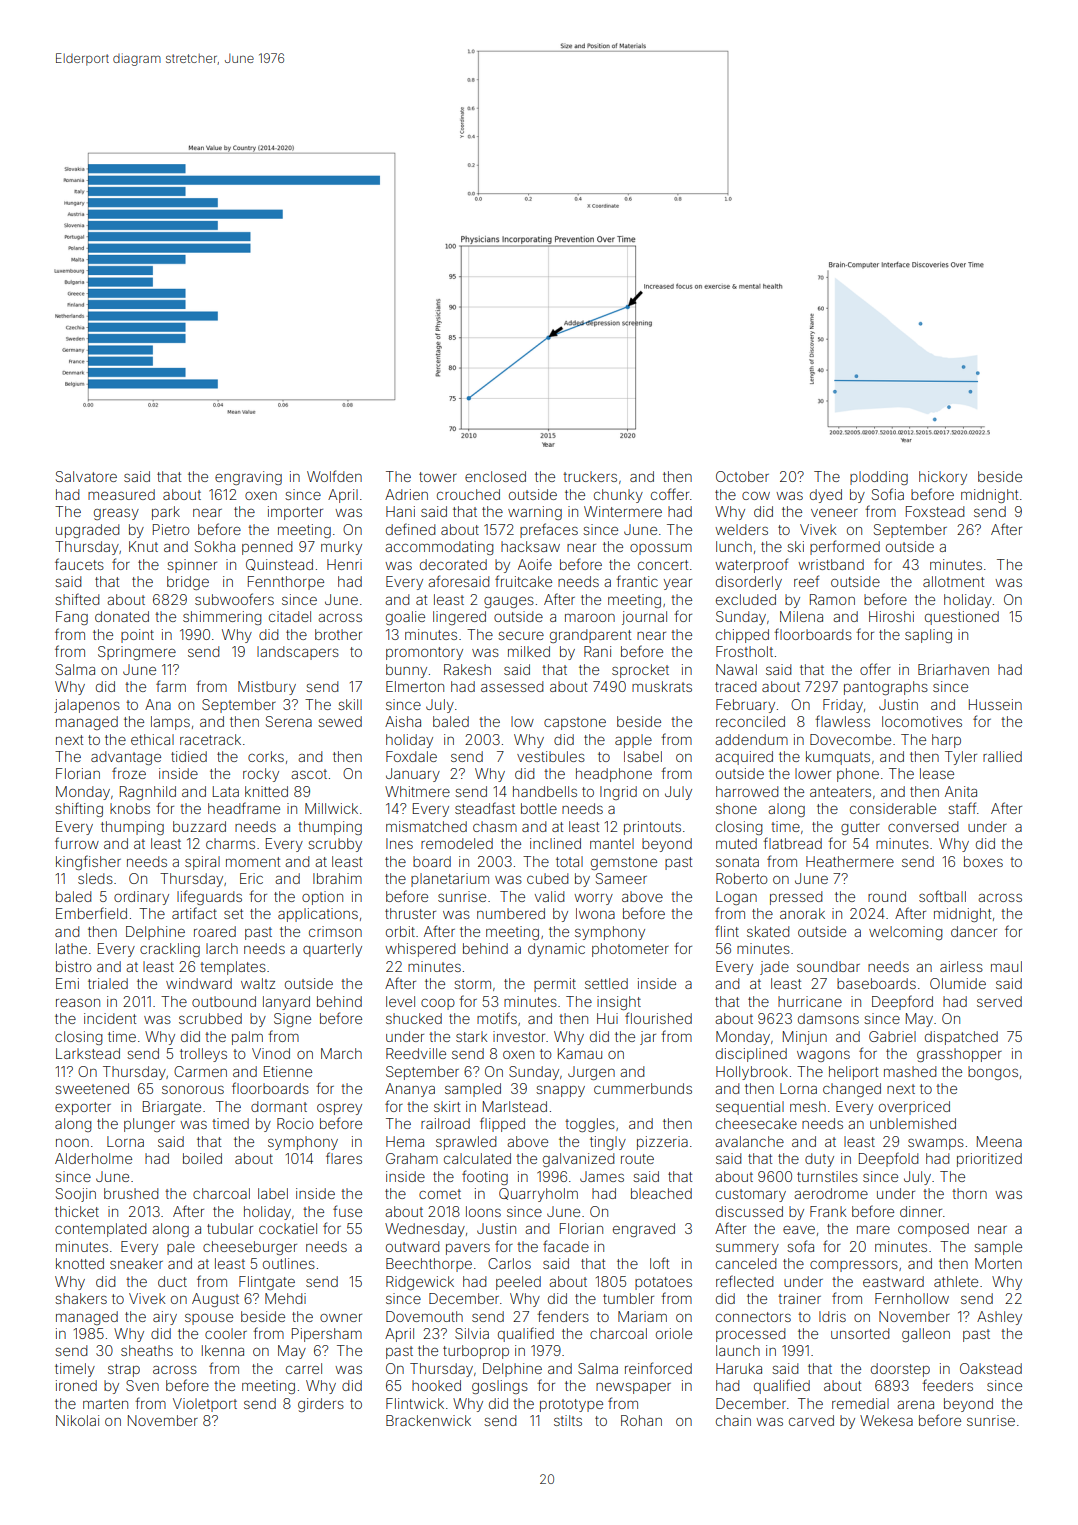 The height and width of the screenshot is (1525, 1078). What do you see at coordinates (983, 861) in the screenshot?
I see `boxes` at bounding box center [983, 861].
